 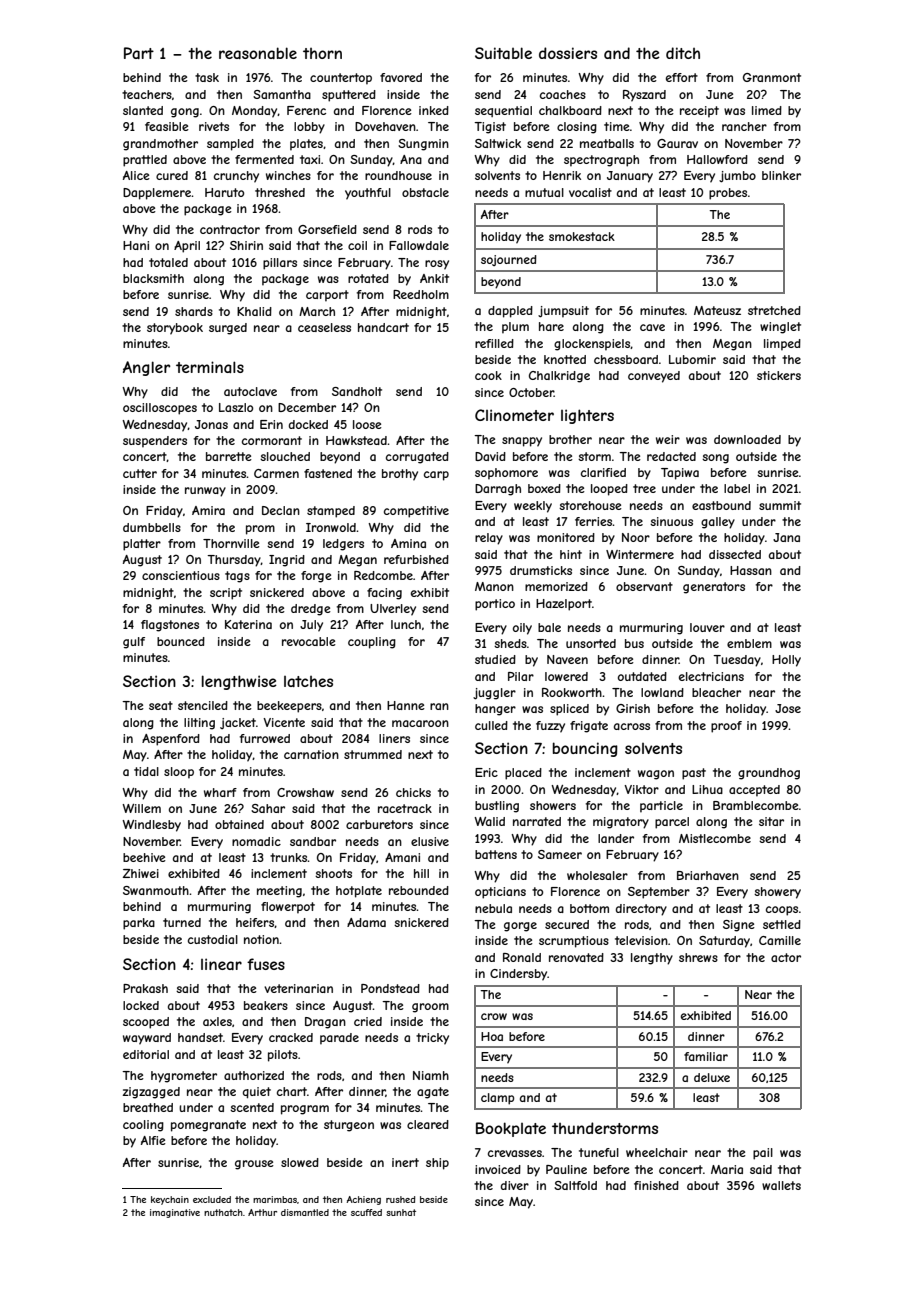 I want to click on ditch, so click(x=683, y=53).
